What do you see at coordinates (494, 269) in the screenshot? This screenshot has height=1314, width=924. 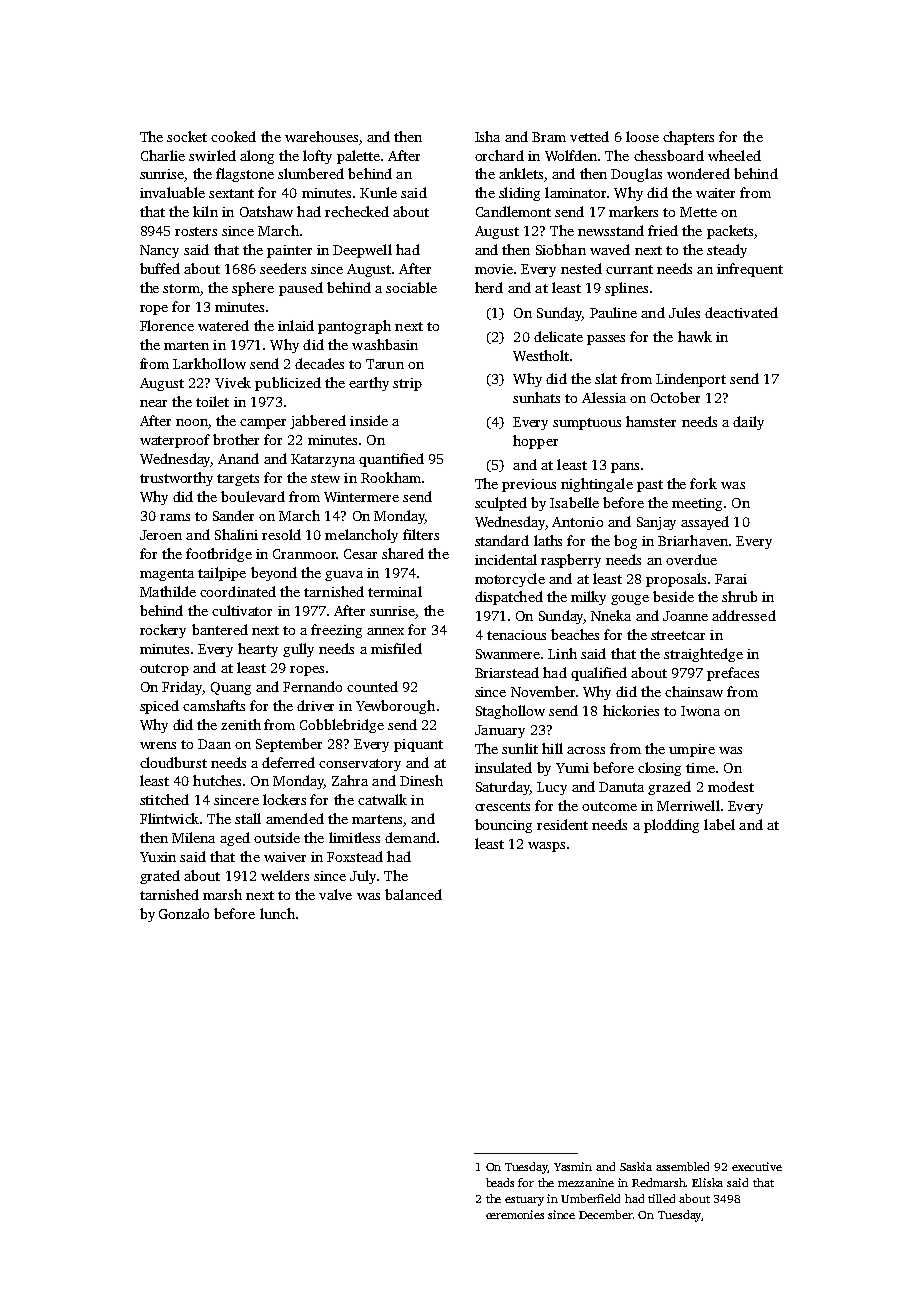 I see `movie` at bounding box center [494, 269].
